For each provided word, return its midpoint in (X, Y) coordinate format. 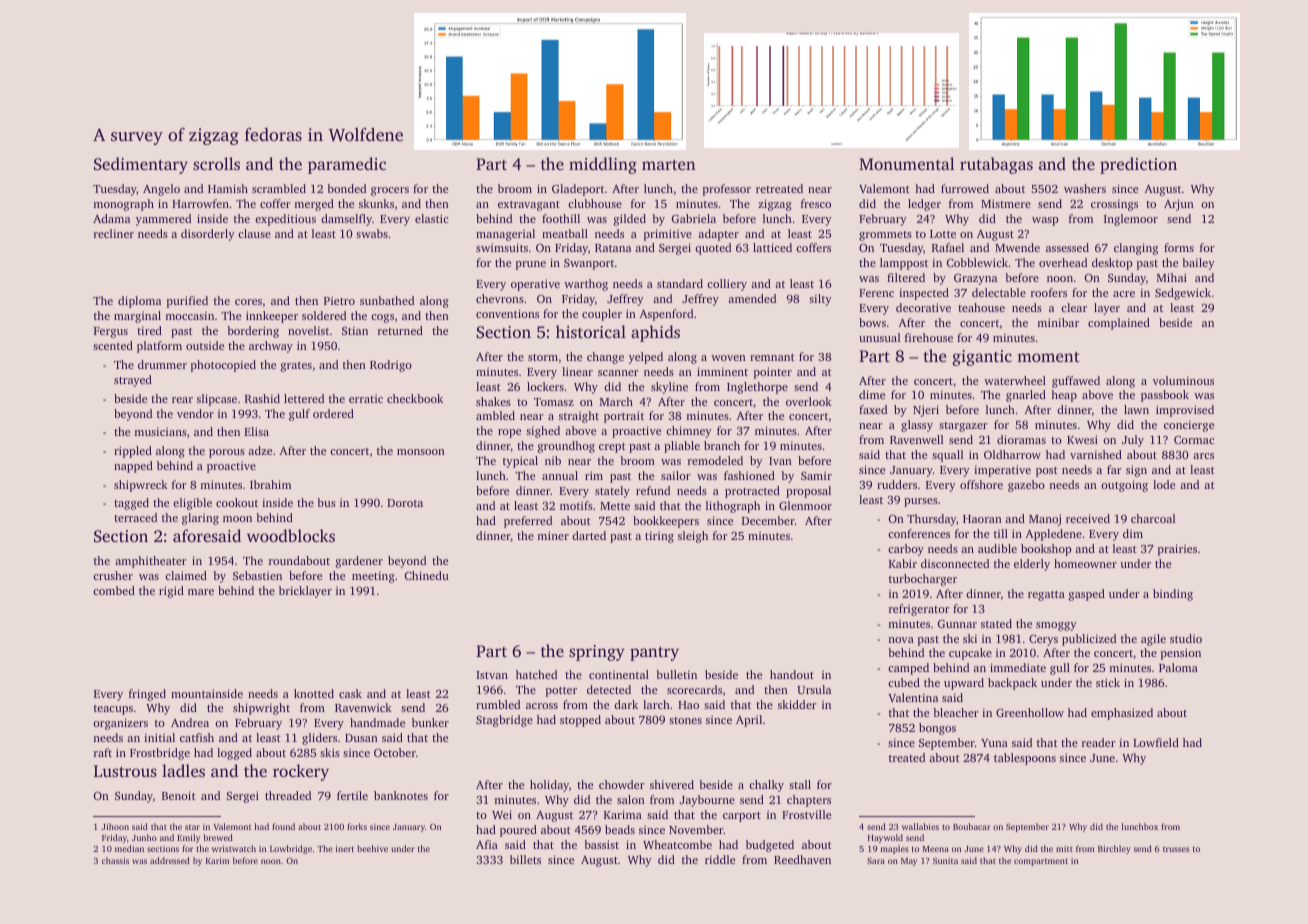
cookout (237, 502)
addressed (170, 860)
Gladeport (578, 190)
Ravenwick (363, 707)
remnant (772, 357)
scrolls (216, 163)
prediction (1138, 165)
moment (1048, 357)
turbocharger (923, 580)
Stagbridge (504, 721)
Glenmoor (805, 505)
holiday (549, 786)
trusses (1176, 849)
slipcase (217, 400)
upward (964, 684)
